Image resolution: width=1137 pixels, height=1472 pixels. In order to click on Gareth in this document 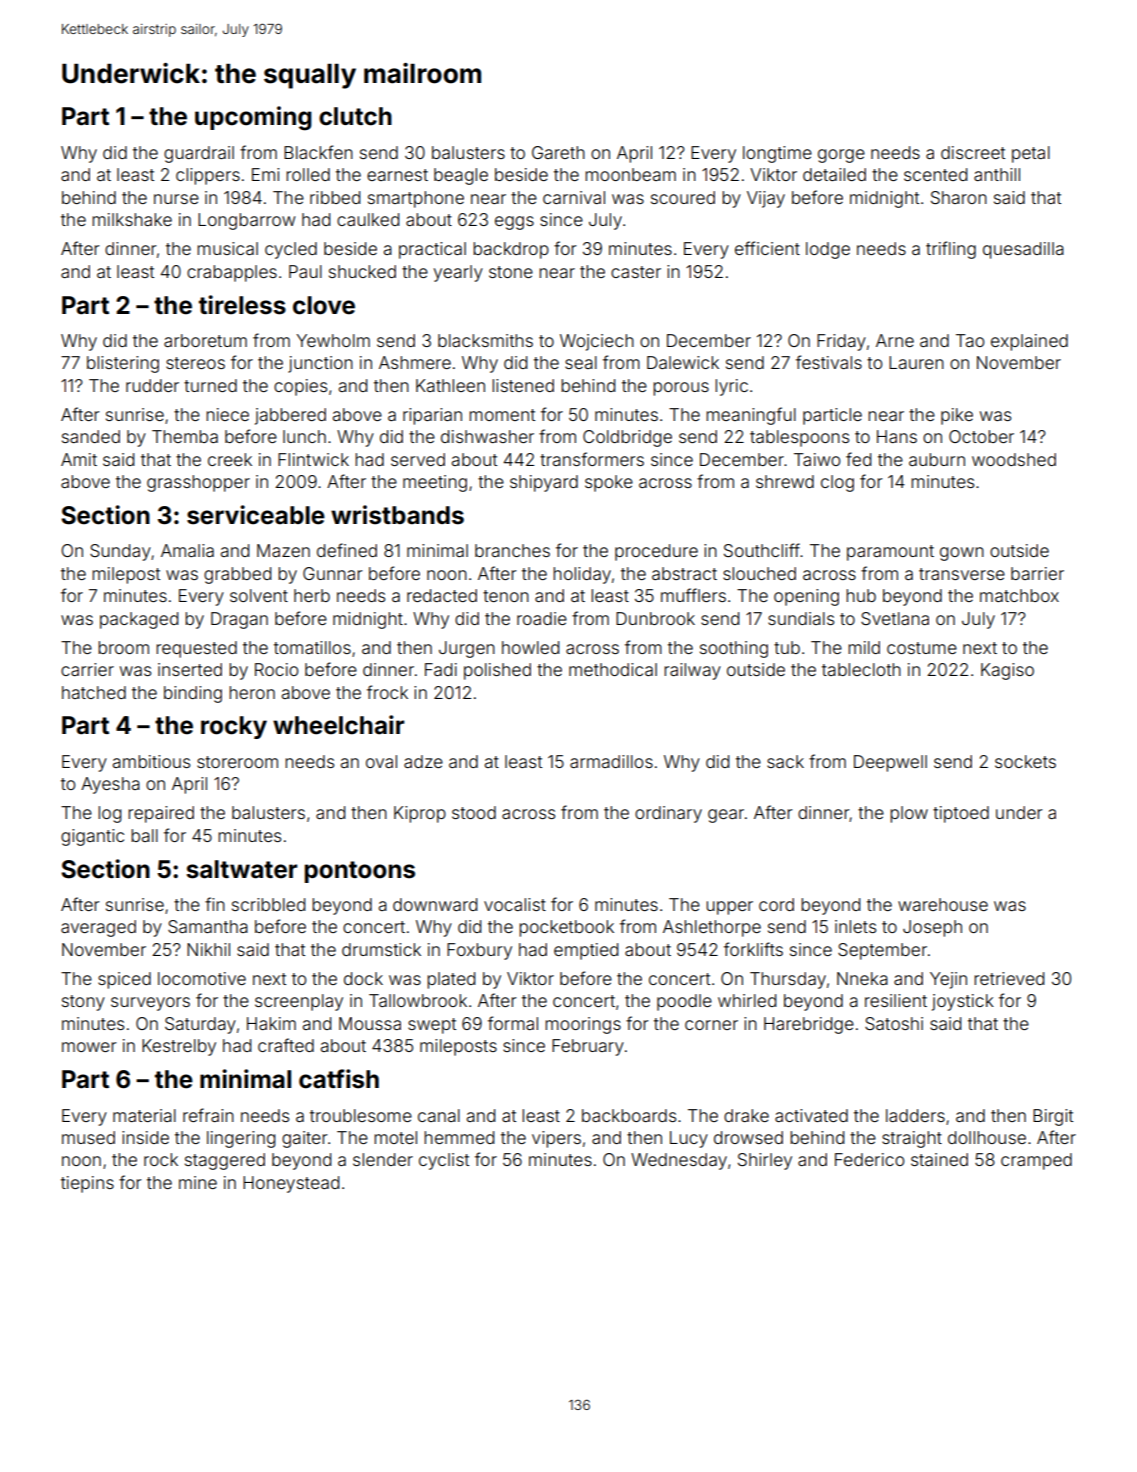, I will do `click(558, 152)`.
